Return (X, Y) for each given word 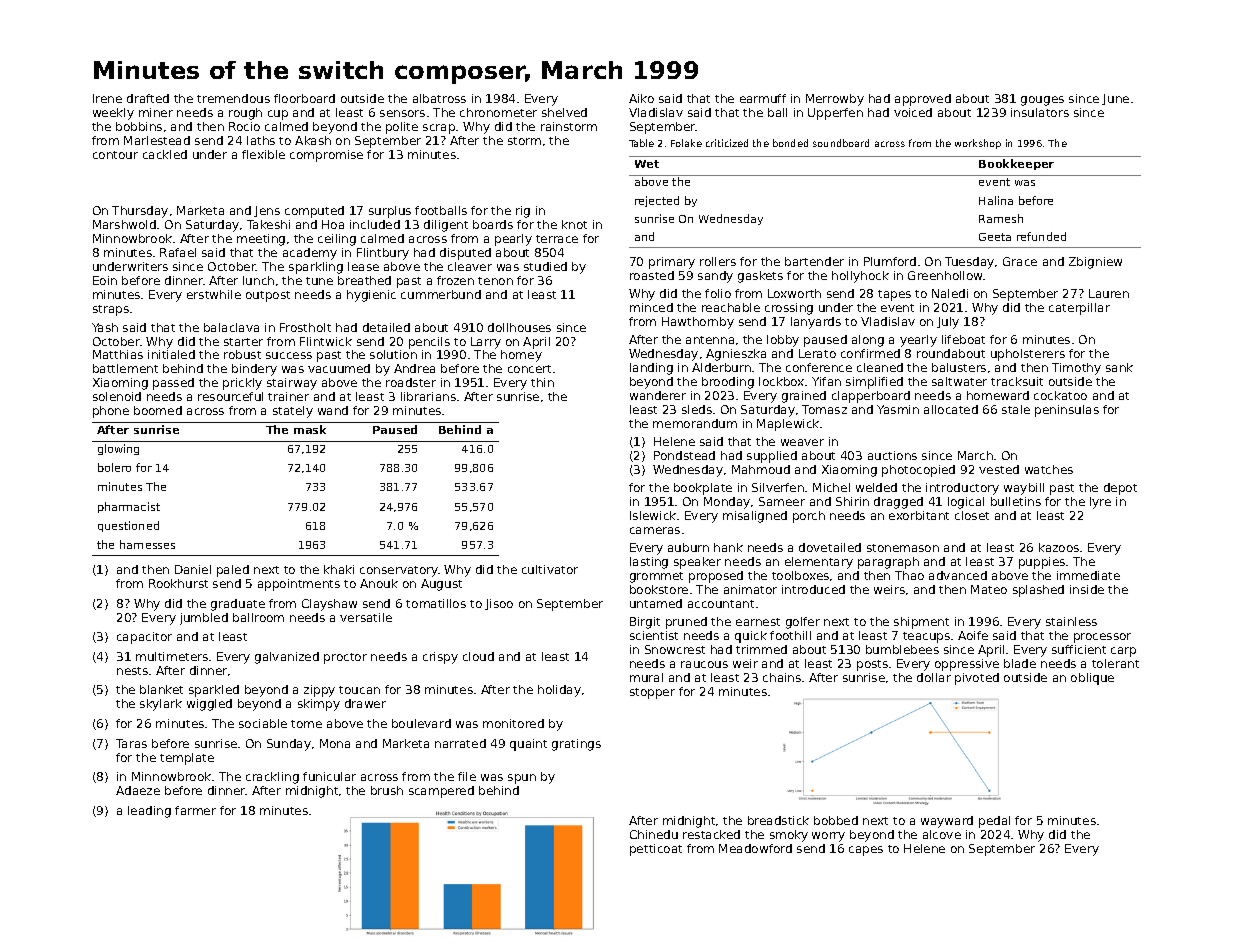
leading (149, 812)
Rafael (178, 252)
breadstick (778, 820)
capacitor (144, 638)
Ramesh (1001, 218)
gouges (1042, 101)
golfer (803, 623)
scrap (439, 129)
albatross (439, 98)
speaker (697, 563)
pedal (994, 822)
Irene (107, 98)
